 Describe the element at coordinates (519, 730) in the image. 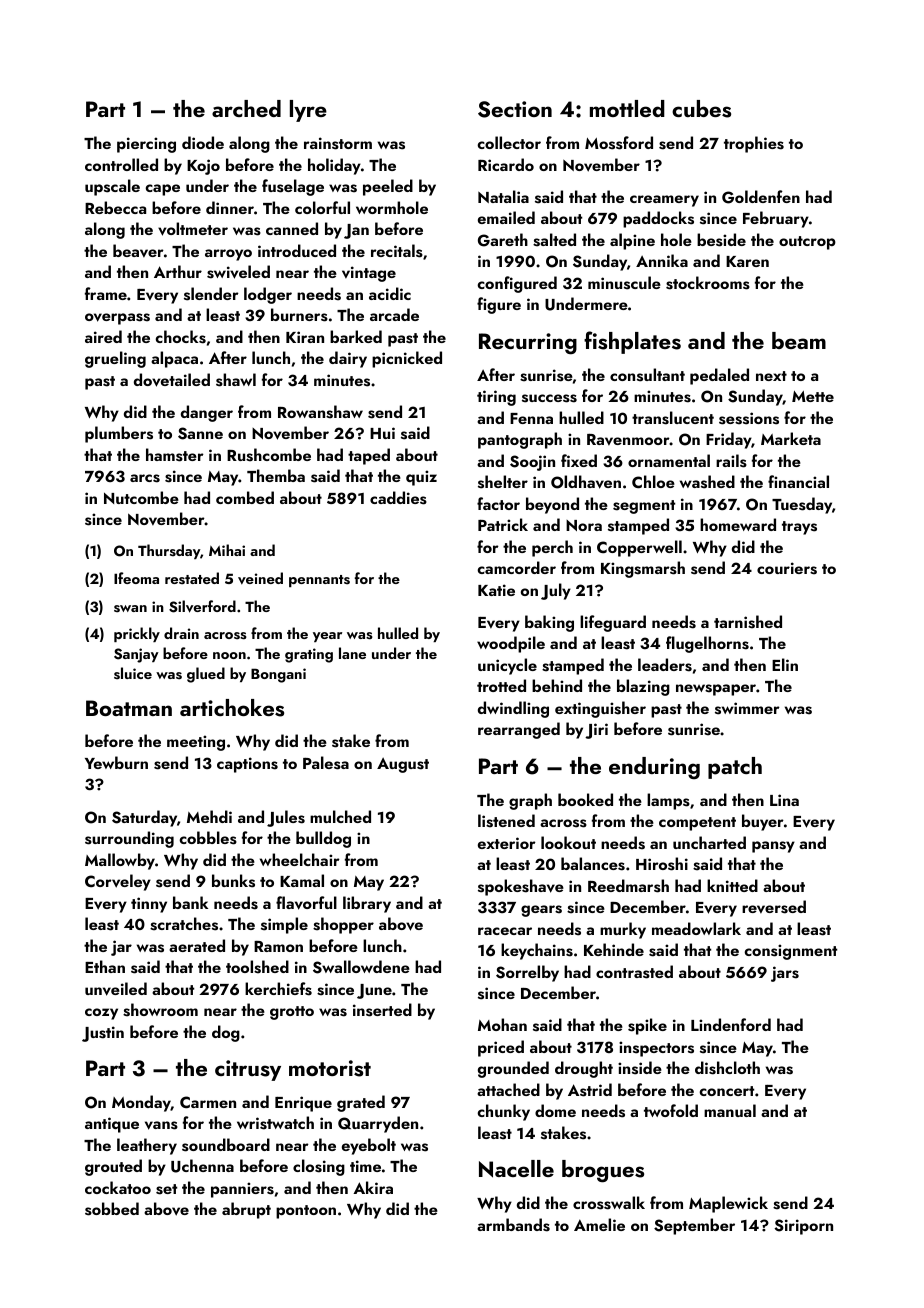

I see `rearranged` at that location.
